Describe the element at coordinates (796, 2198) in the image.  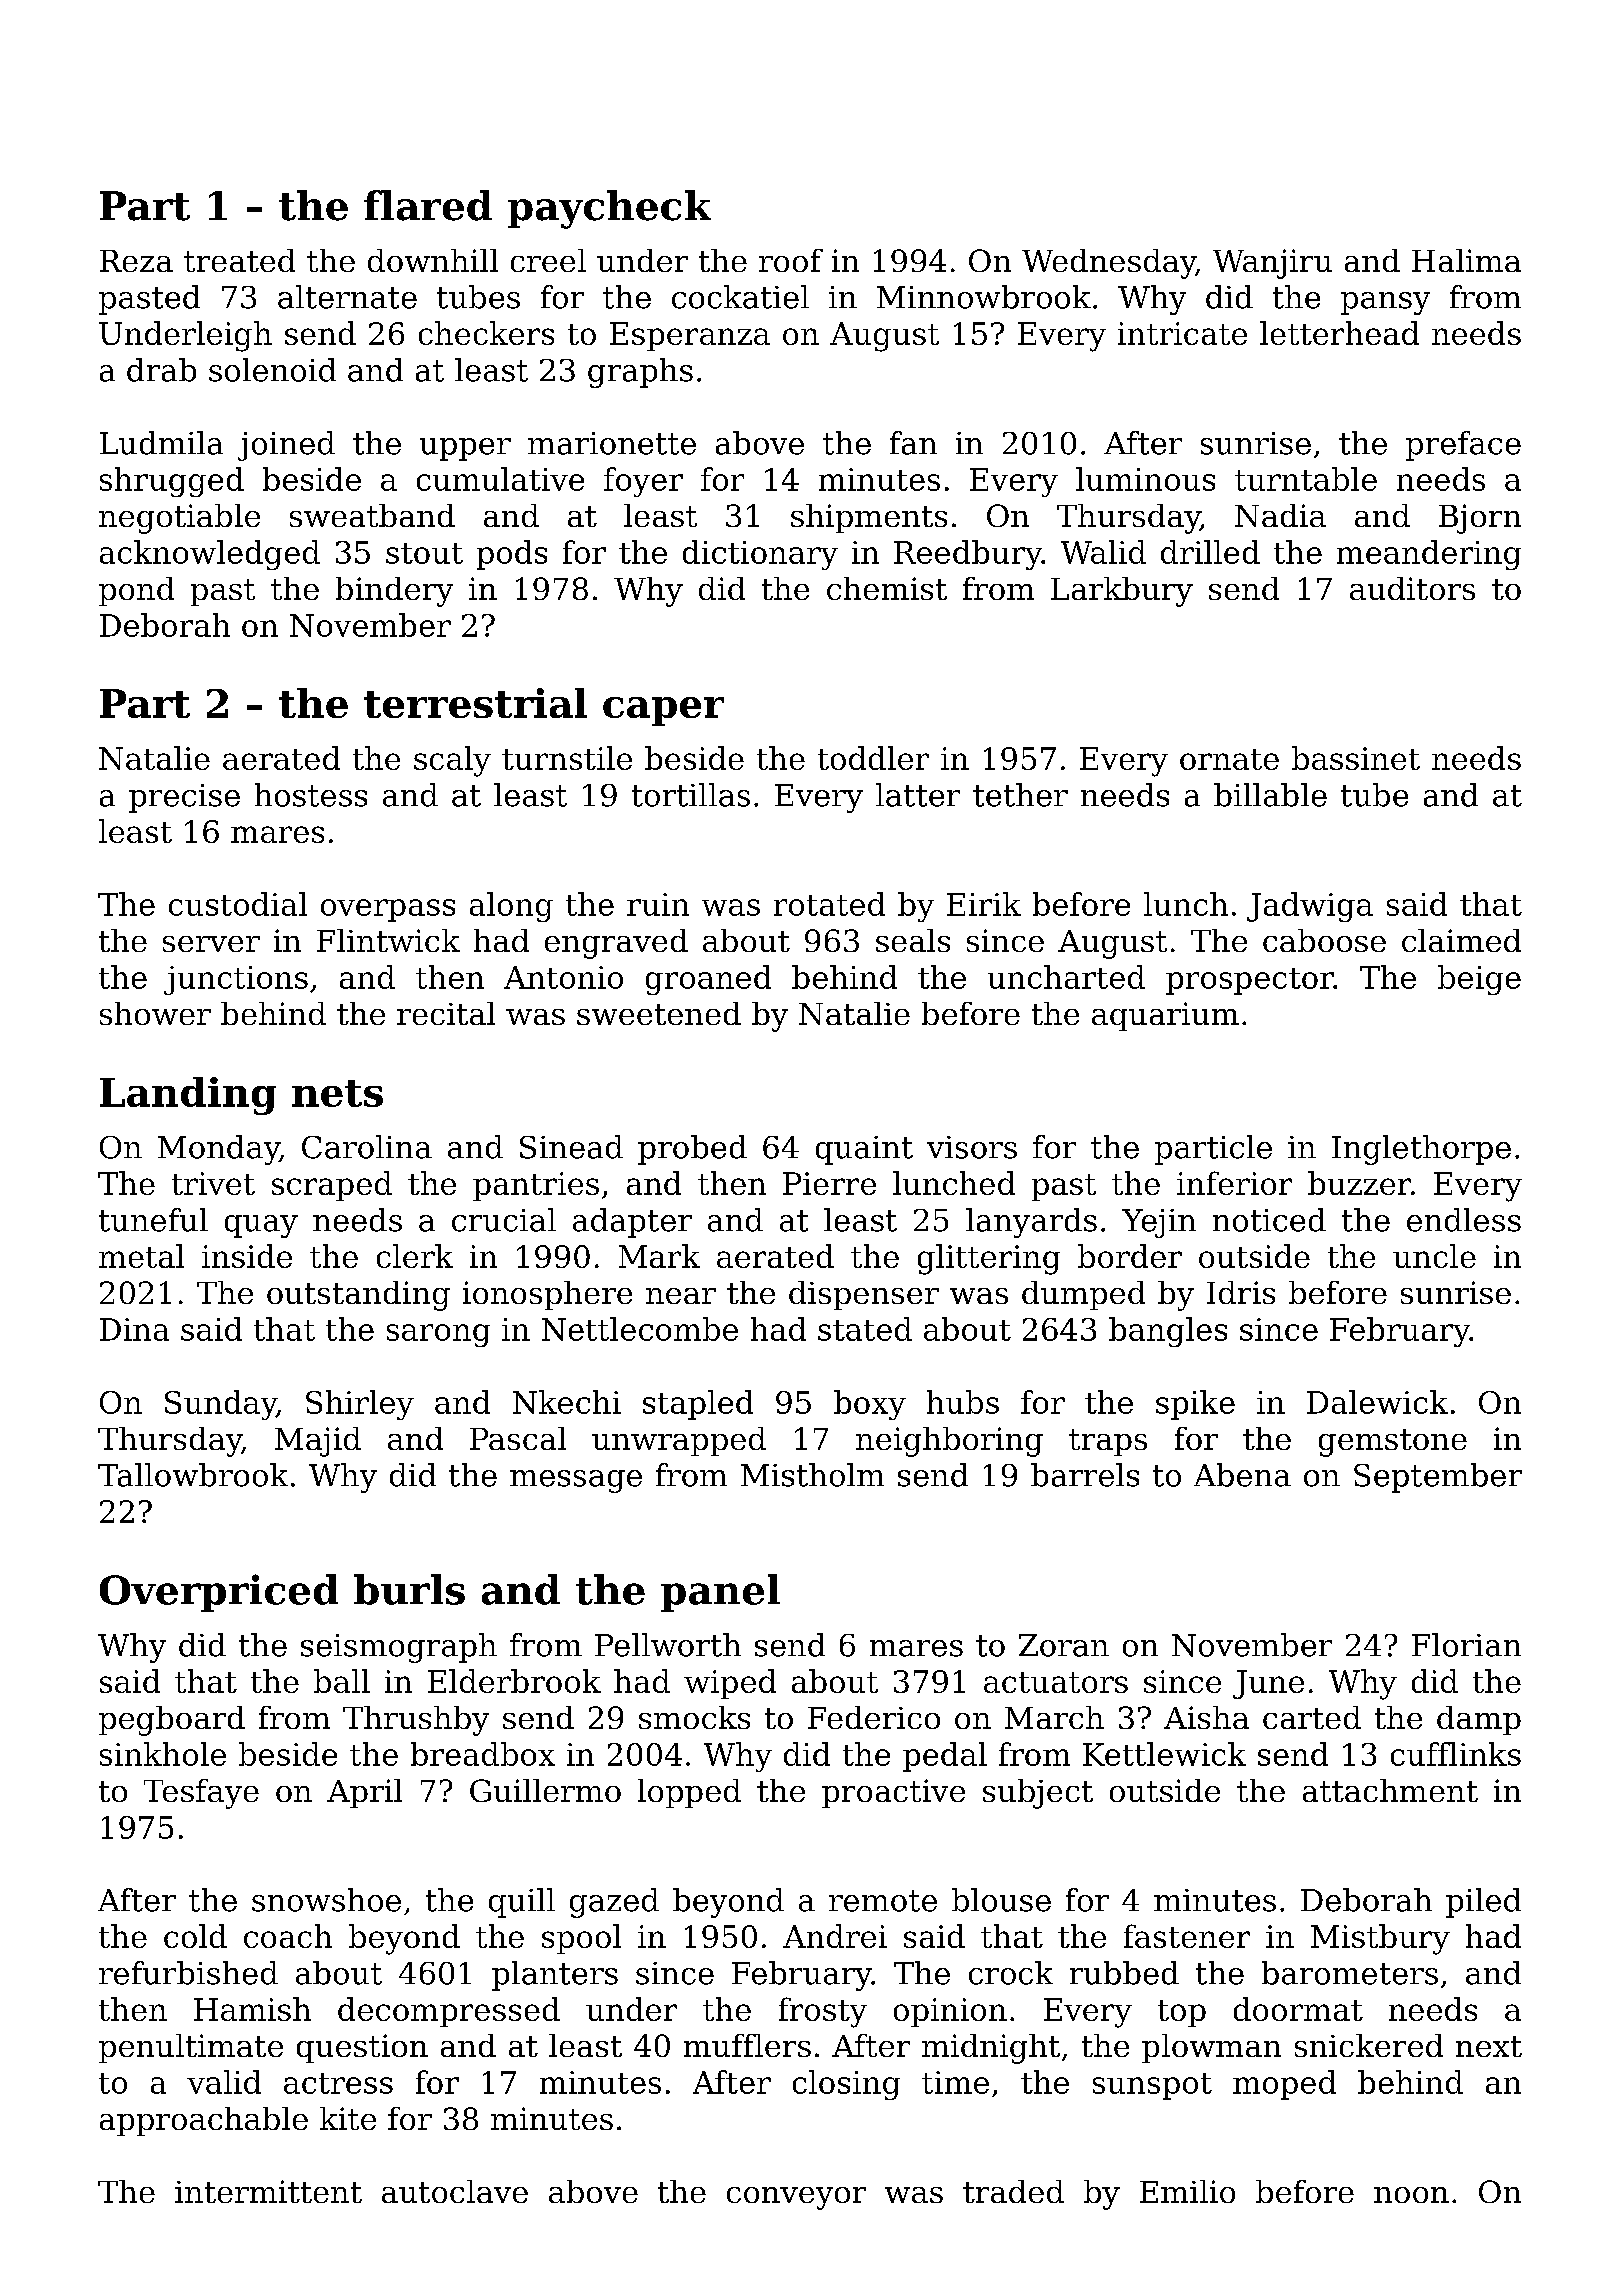
I see `conveyor` at that location.
